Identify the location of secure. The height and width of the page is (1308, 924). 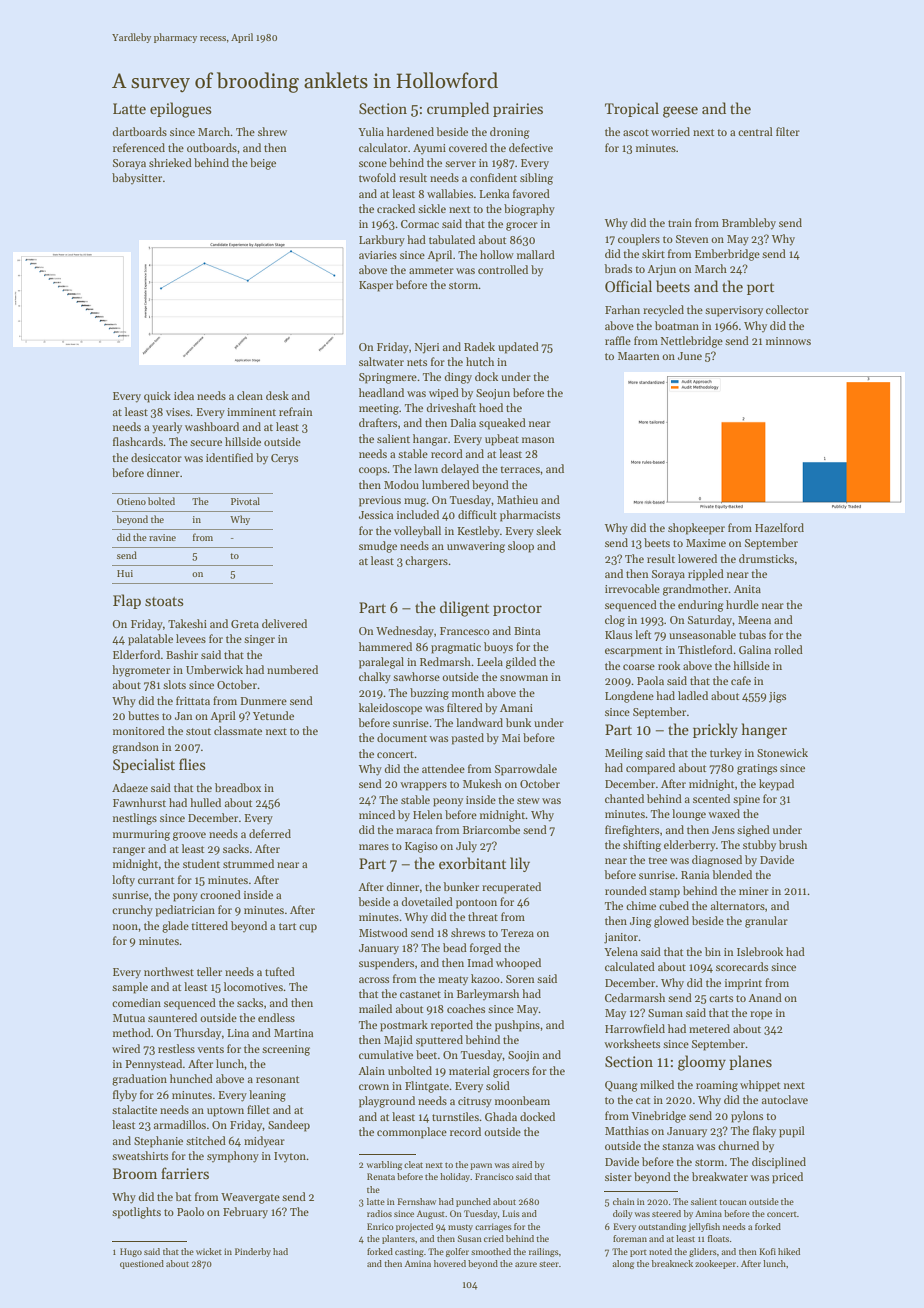
(206, 443).
